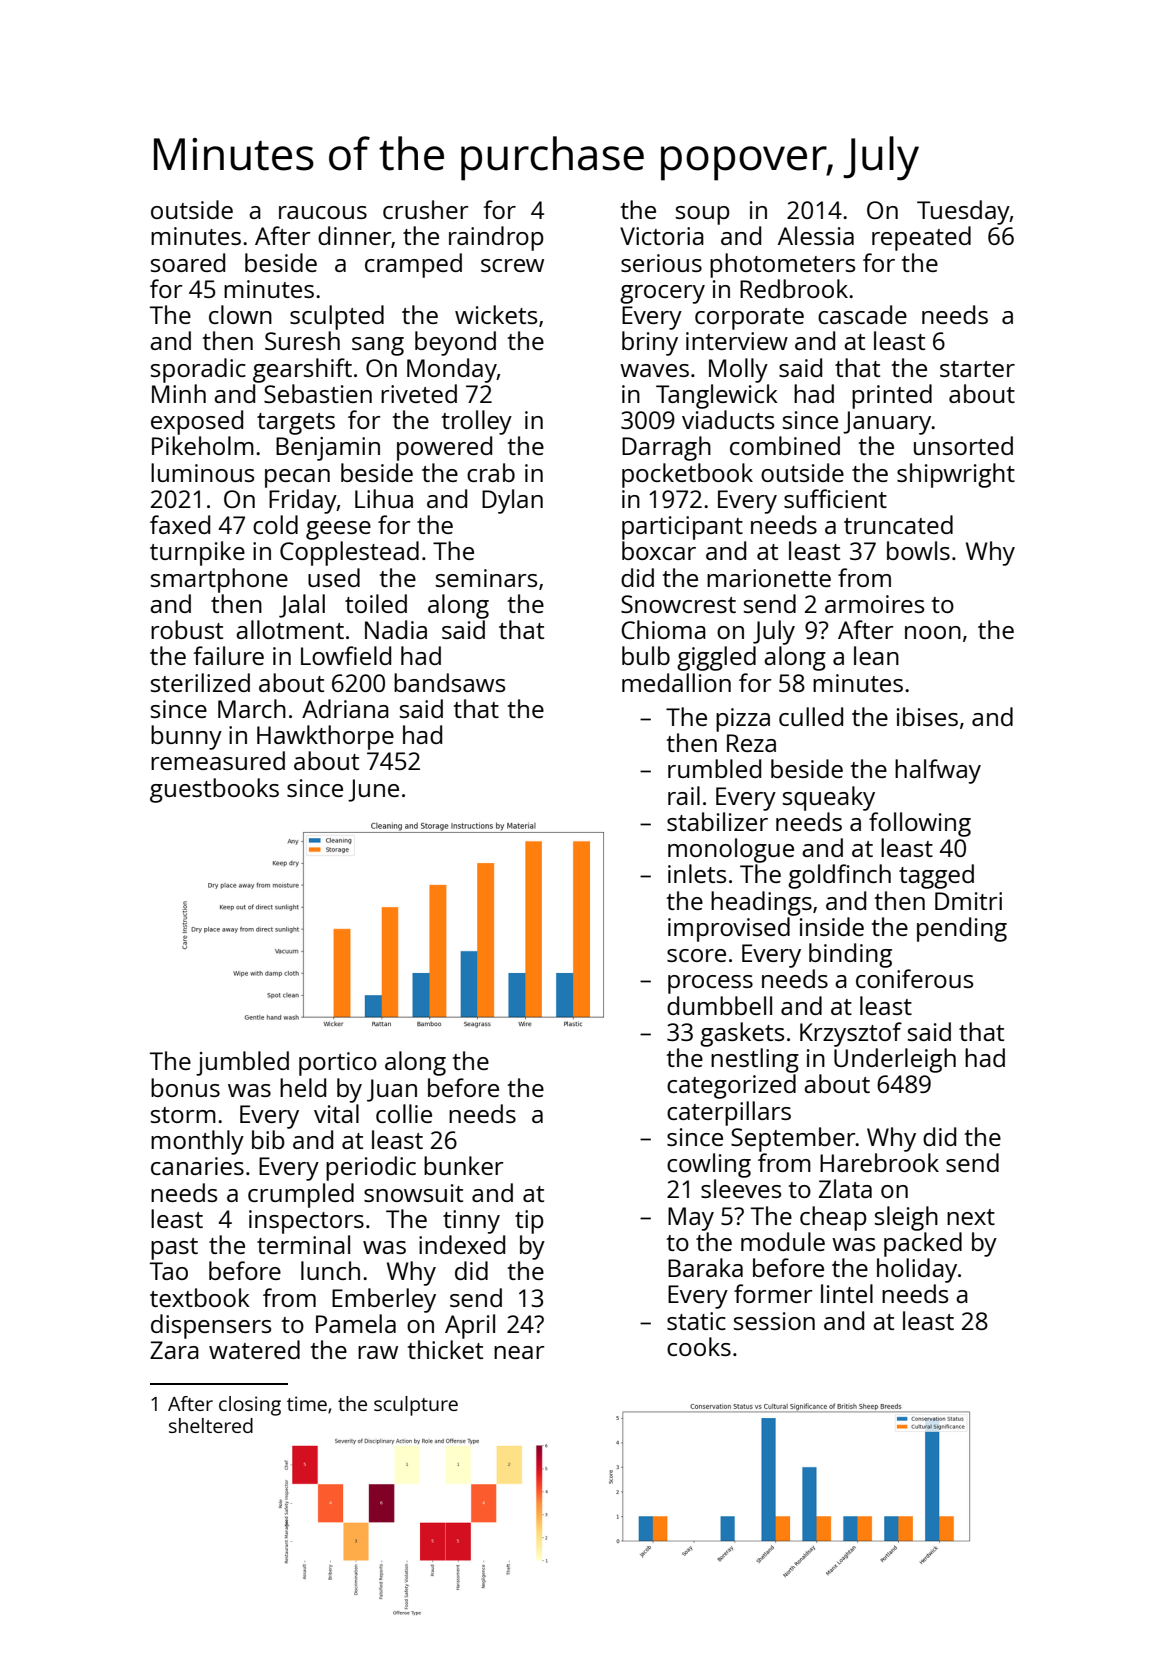 The image size is (1165, 1654). Describe the element at coordinates (214, 790) in the image. I see `guestbooks` at that location.
